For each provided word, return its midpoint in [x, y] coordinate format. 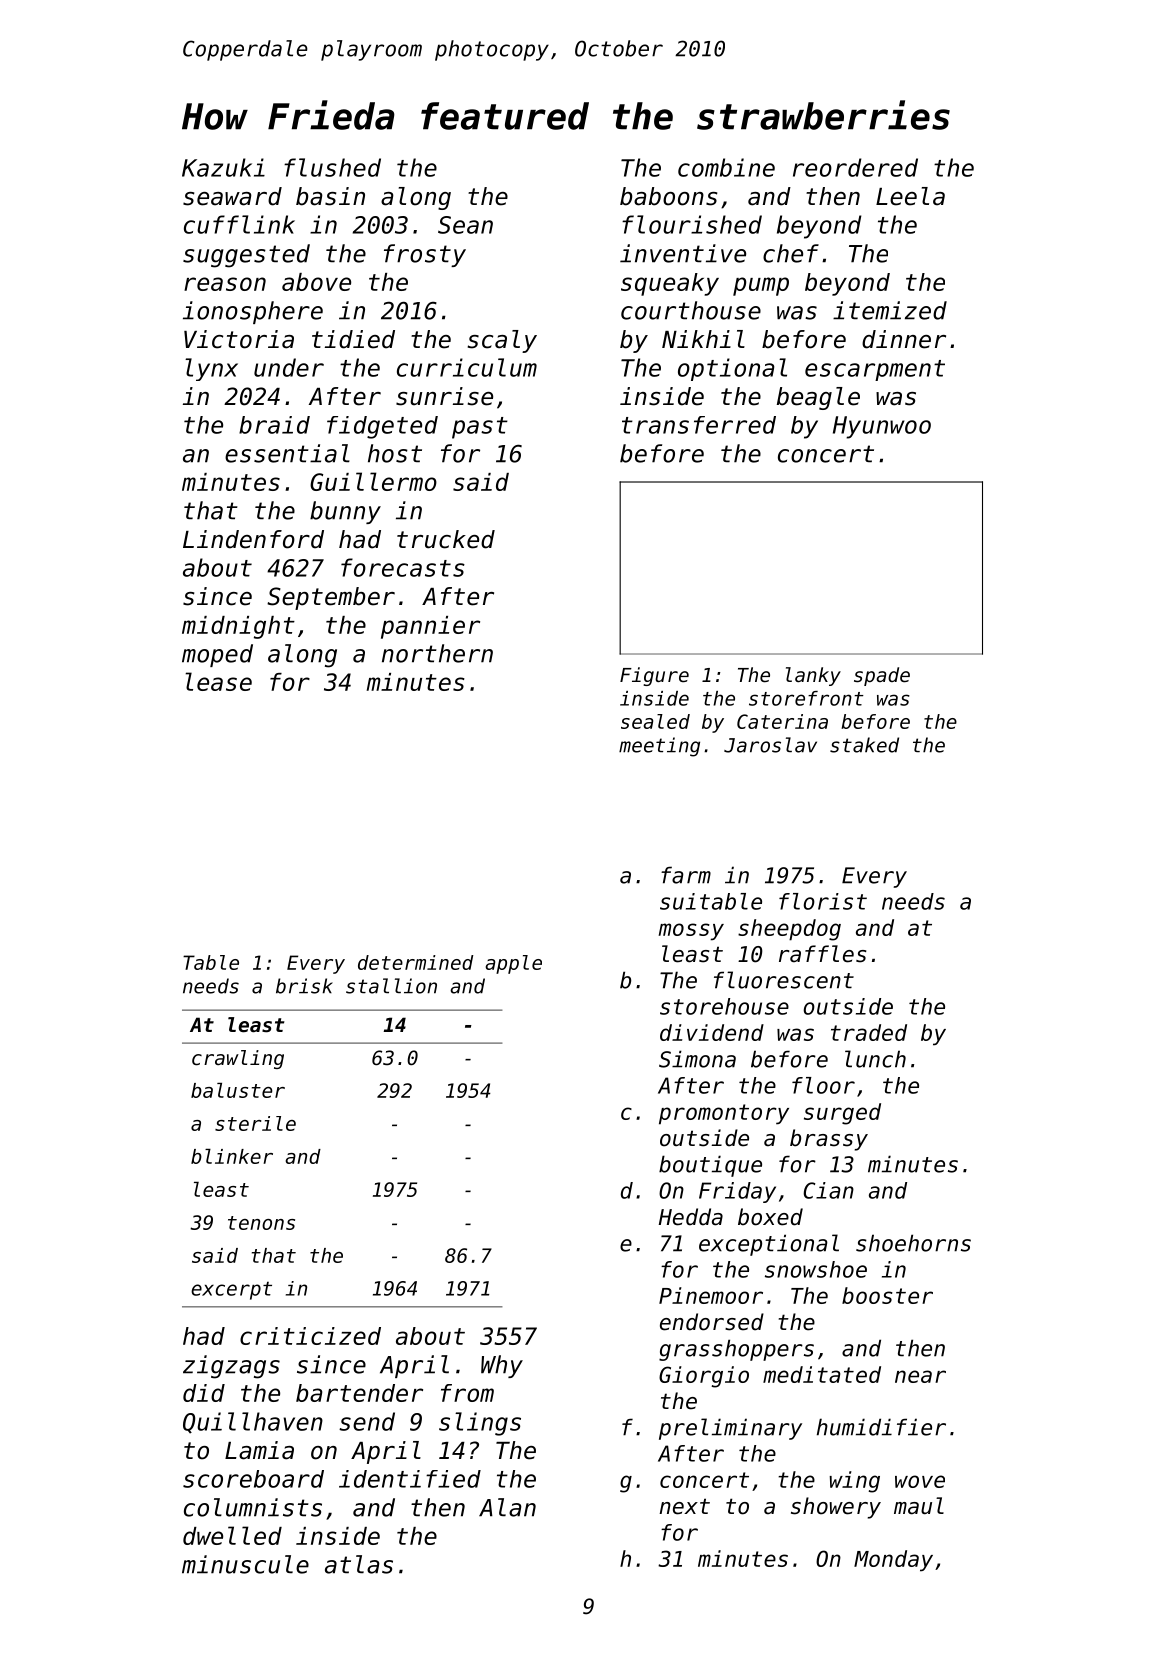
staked [864, 745]
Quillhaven [253, 1423]
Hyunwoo [882, 427]
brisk [304, 986]
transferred [699, 425]
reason [225, 284]
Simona [697, 1059]
